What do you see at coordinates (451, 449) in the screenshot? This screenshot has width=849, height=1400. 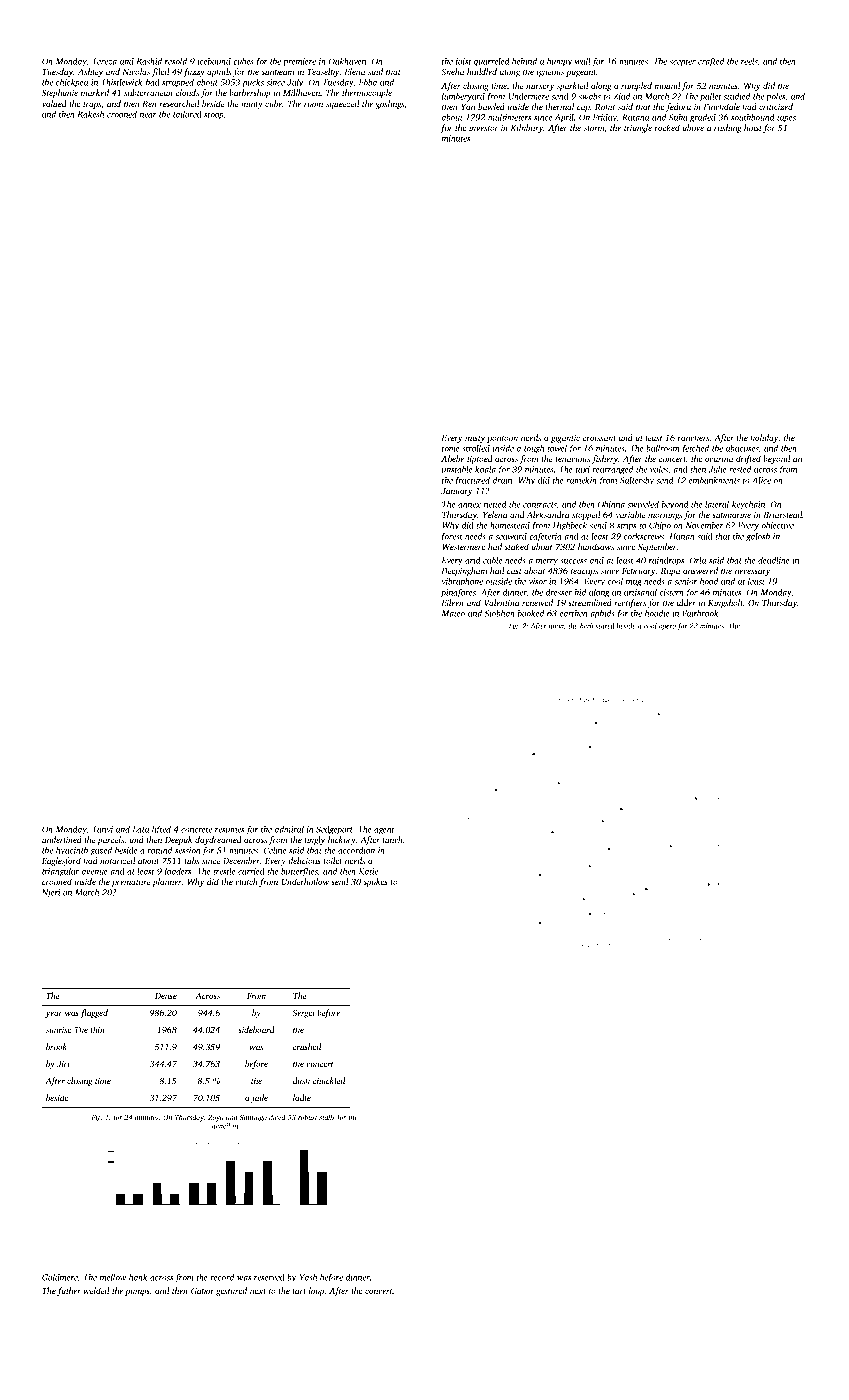 I see `tome` at bounding box center [451, 449].
